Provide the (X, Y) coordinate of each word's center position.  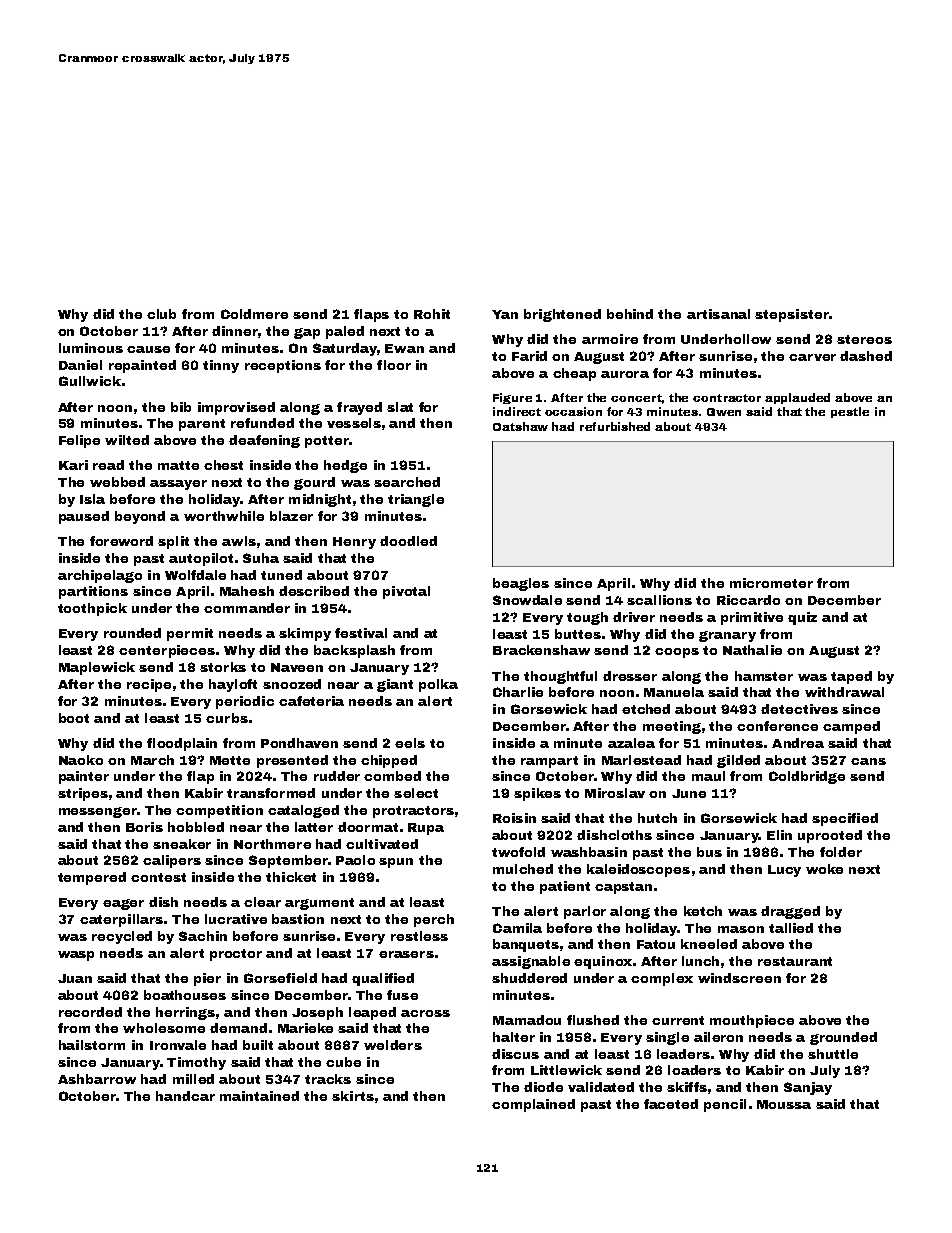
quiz (802, 618)
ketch (703, 911)
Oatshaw (520, 426)
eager (123, 904)
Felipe (79, 441)
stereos (864, 339)
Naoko (81, 760)
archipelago (100, 576)
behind (630, 314)
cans (868, 761)
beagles (521, 584)
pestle (850, 412)
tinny (221, 366)
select (416, 793)
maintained (259, 1096)
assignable (531, 962)
